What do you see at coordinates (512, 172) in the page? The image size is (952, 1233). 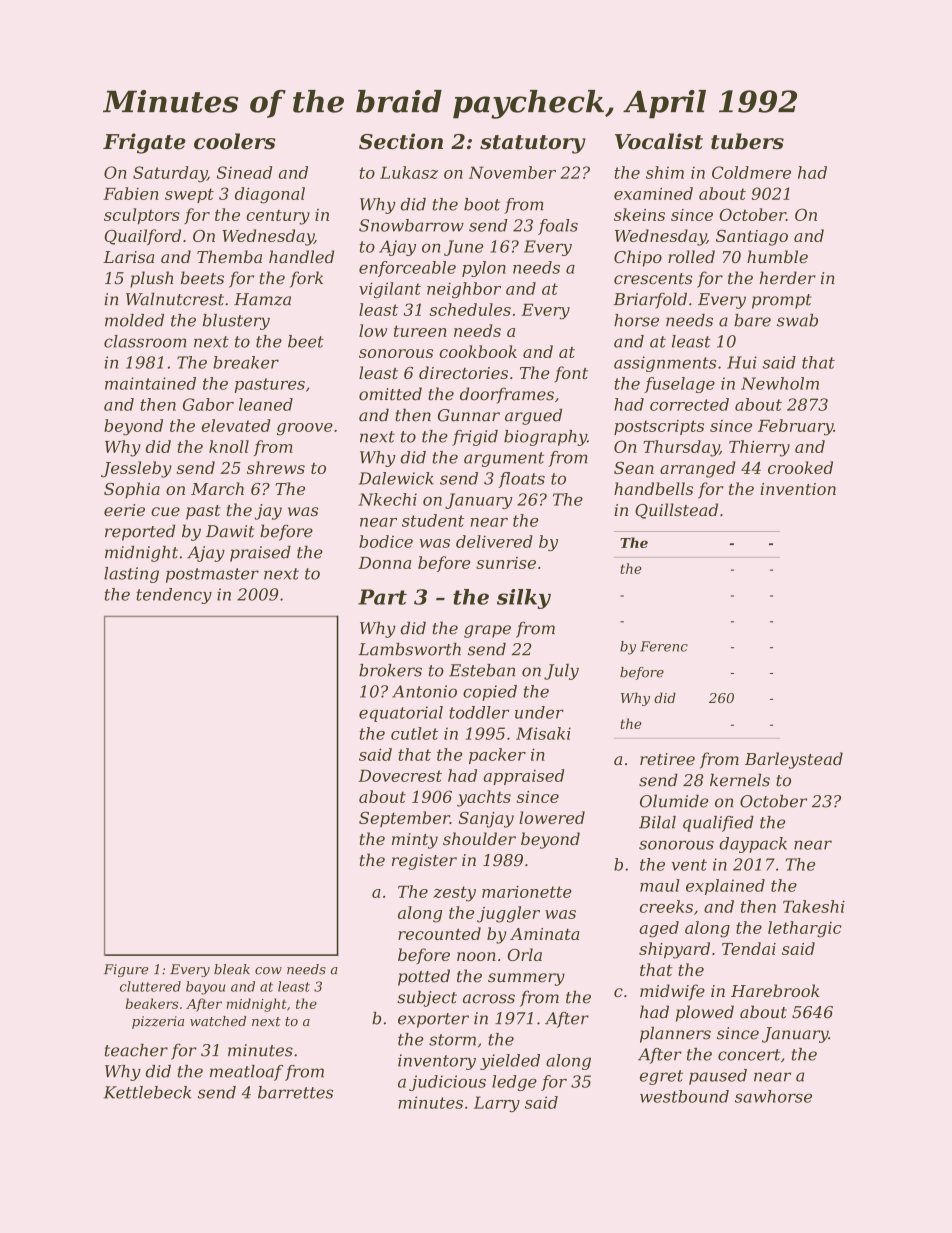 I see `November` at bounding box center [512, 172].
